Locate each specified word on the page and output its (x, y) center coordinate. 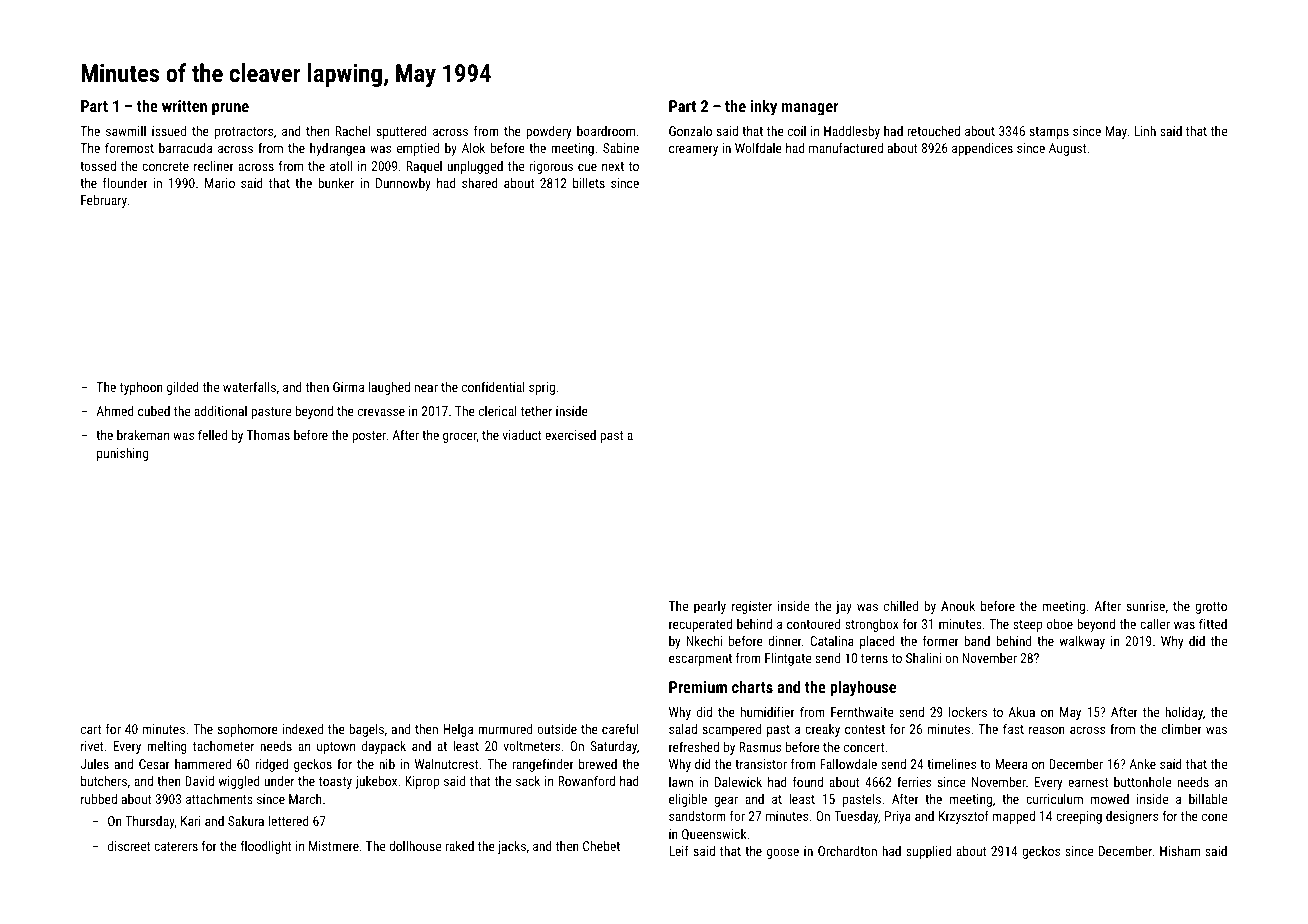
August (1067, 149)
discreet (129, 845)
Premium (698, 687)
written (184, 106)
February (104, 201)
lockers (968, 712)
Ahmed (115, 410)
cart (91, 729)
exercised (570, 435)
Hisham (1180, 850)
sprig (542, 388)
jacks (512, 847)
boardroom (606, 131)
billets (589, 182)
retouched (933, 130)
